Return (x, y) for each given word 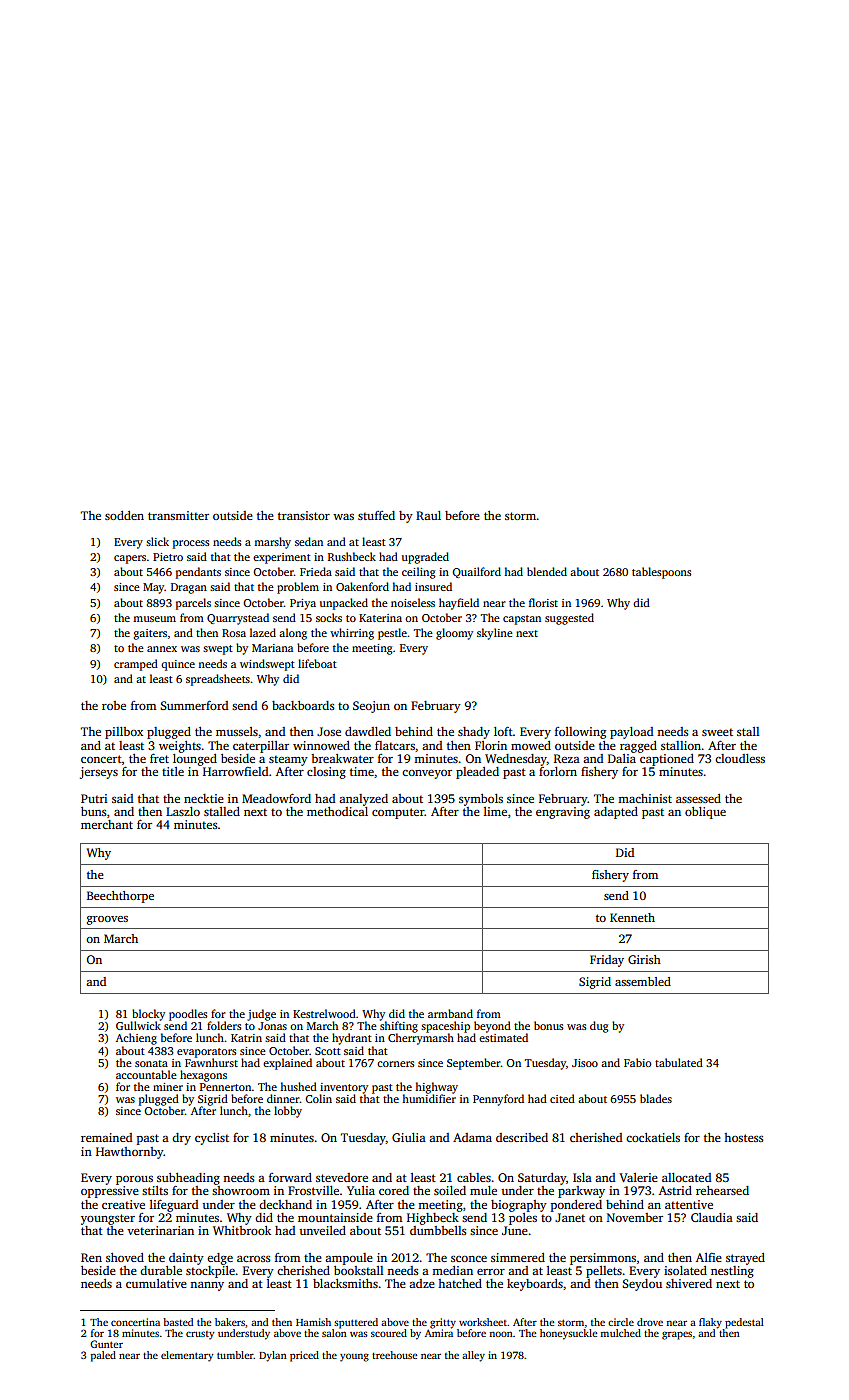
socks (329, 617)
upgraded (425, 558)
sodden (124, 515)
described (522, 1137)
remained (107, 1137)
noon (501, 1334)
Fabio (638, 1062)
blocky (148, 1015)
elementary (187, 1356)
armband (450, 1013)
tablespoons (661, 573)
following (580, 733)
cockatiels (653, 1137)
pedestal (744, 1323)
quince (178, 665)
